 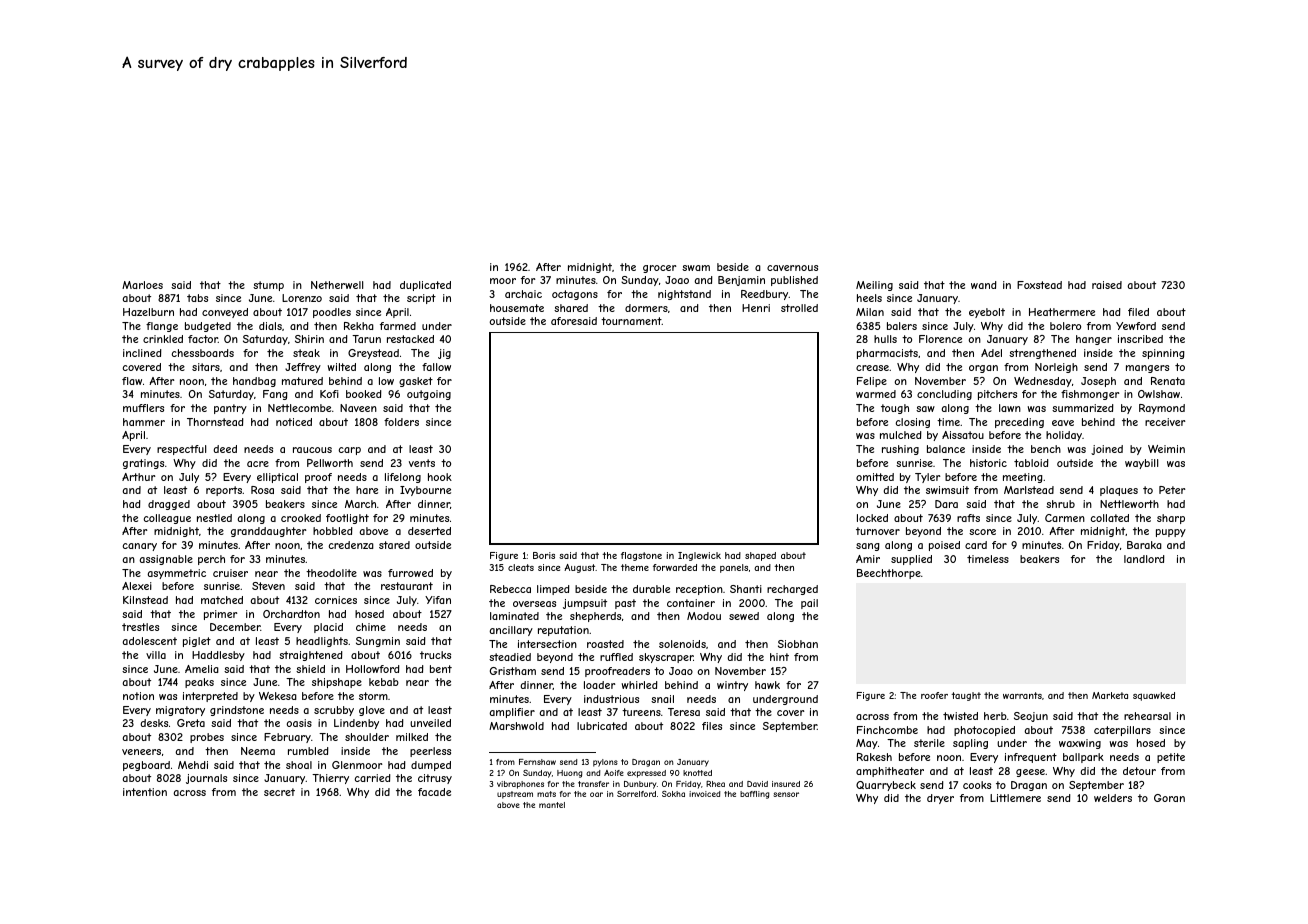 What do you see at coordinates (373, 354) in the screenshot?
I see `Greystead` at bounding box center [373, 354].
